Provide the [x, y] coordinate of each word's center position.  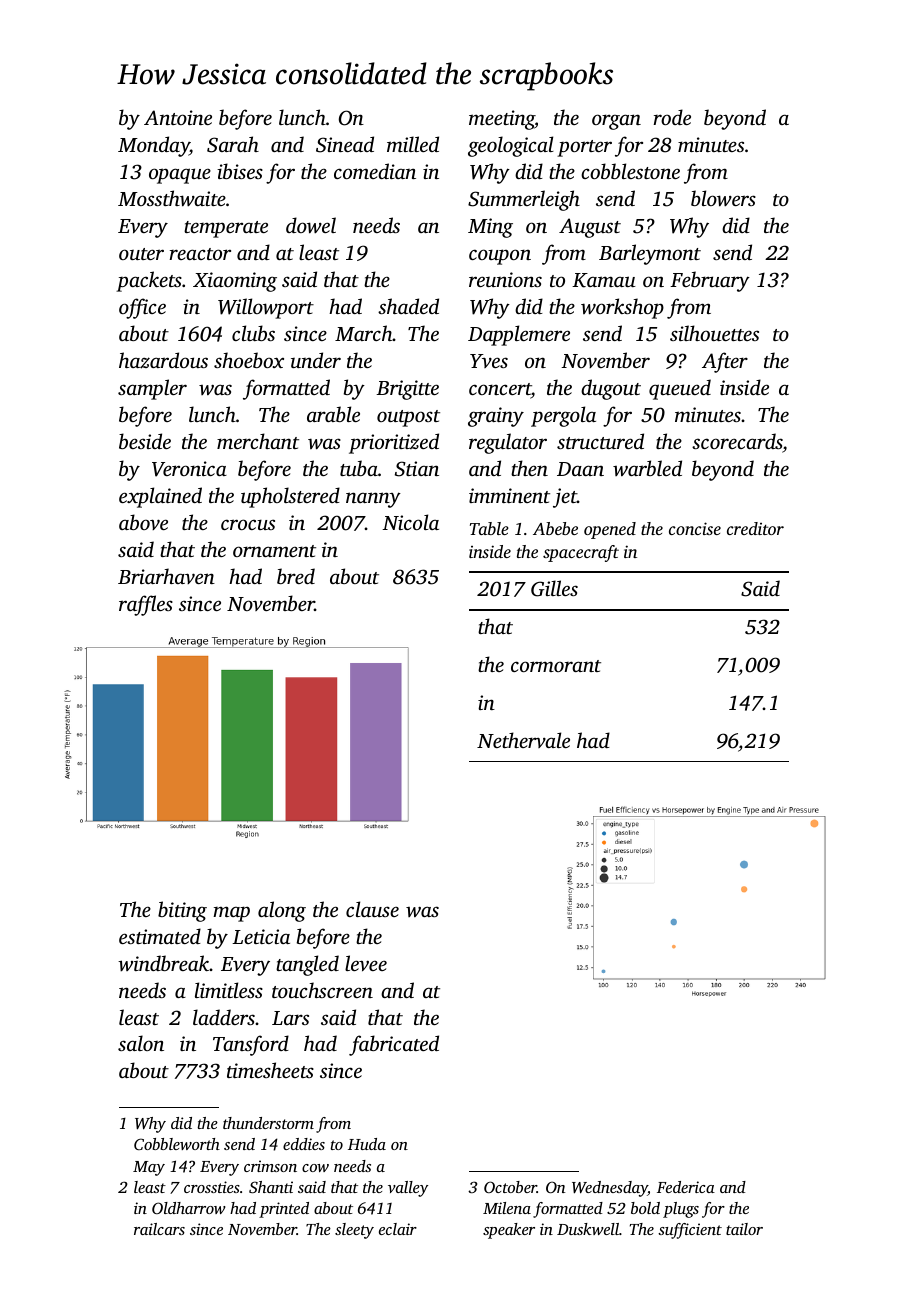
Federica [686, 1187]
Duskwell [588, 1229]
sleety [354, 1231]
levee [366, 963]
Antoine [178, 117]
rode [672, 117]
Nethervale [523, 740]
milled [413, 144]
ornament [274, 551]
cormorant [556, 666]
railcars [159, 1229]
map [231, 914]
